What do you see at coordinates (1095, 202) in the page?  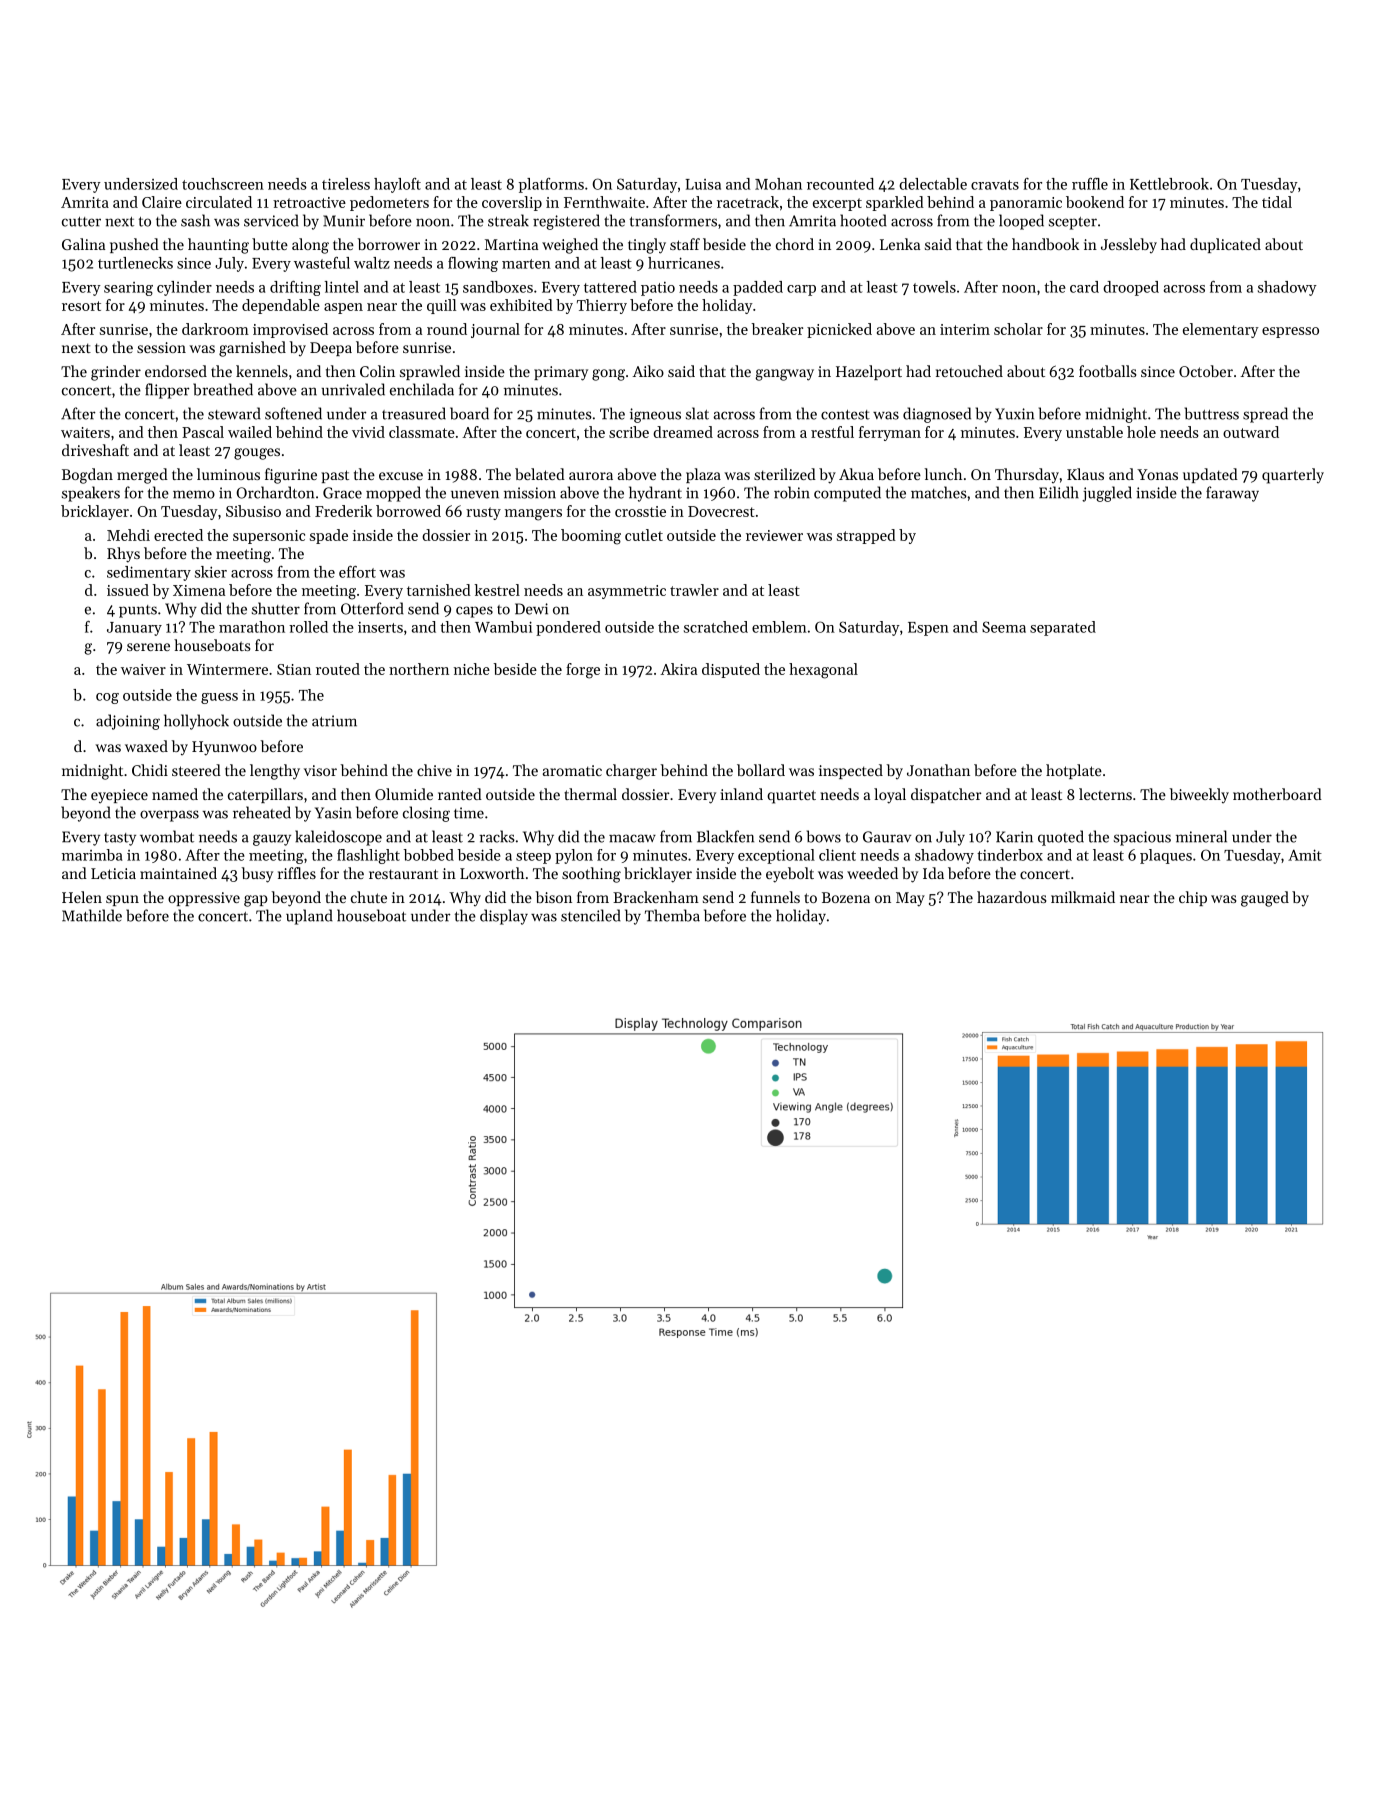 I see `bookend` at bounding box center [1095, 202].
